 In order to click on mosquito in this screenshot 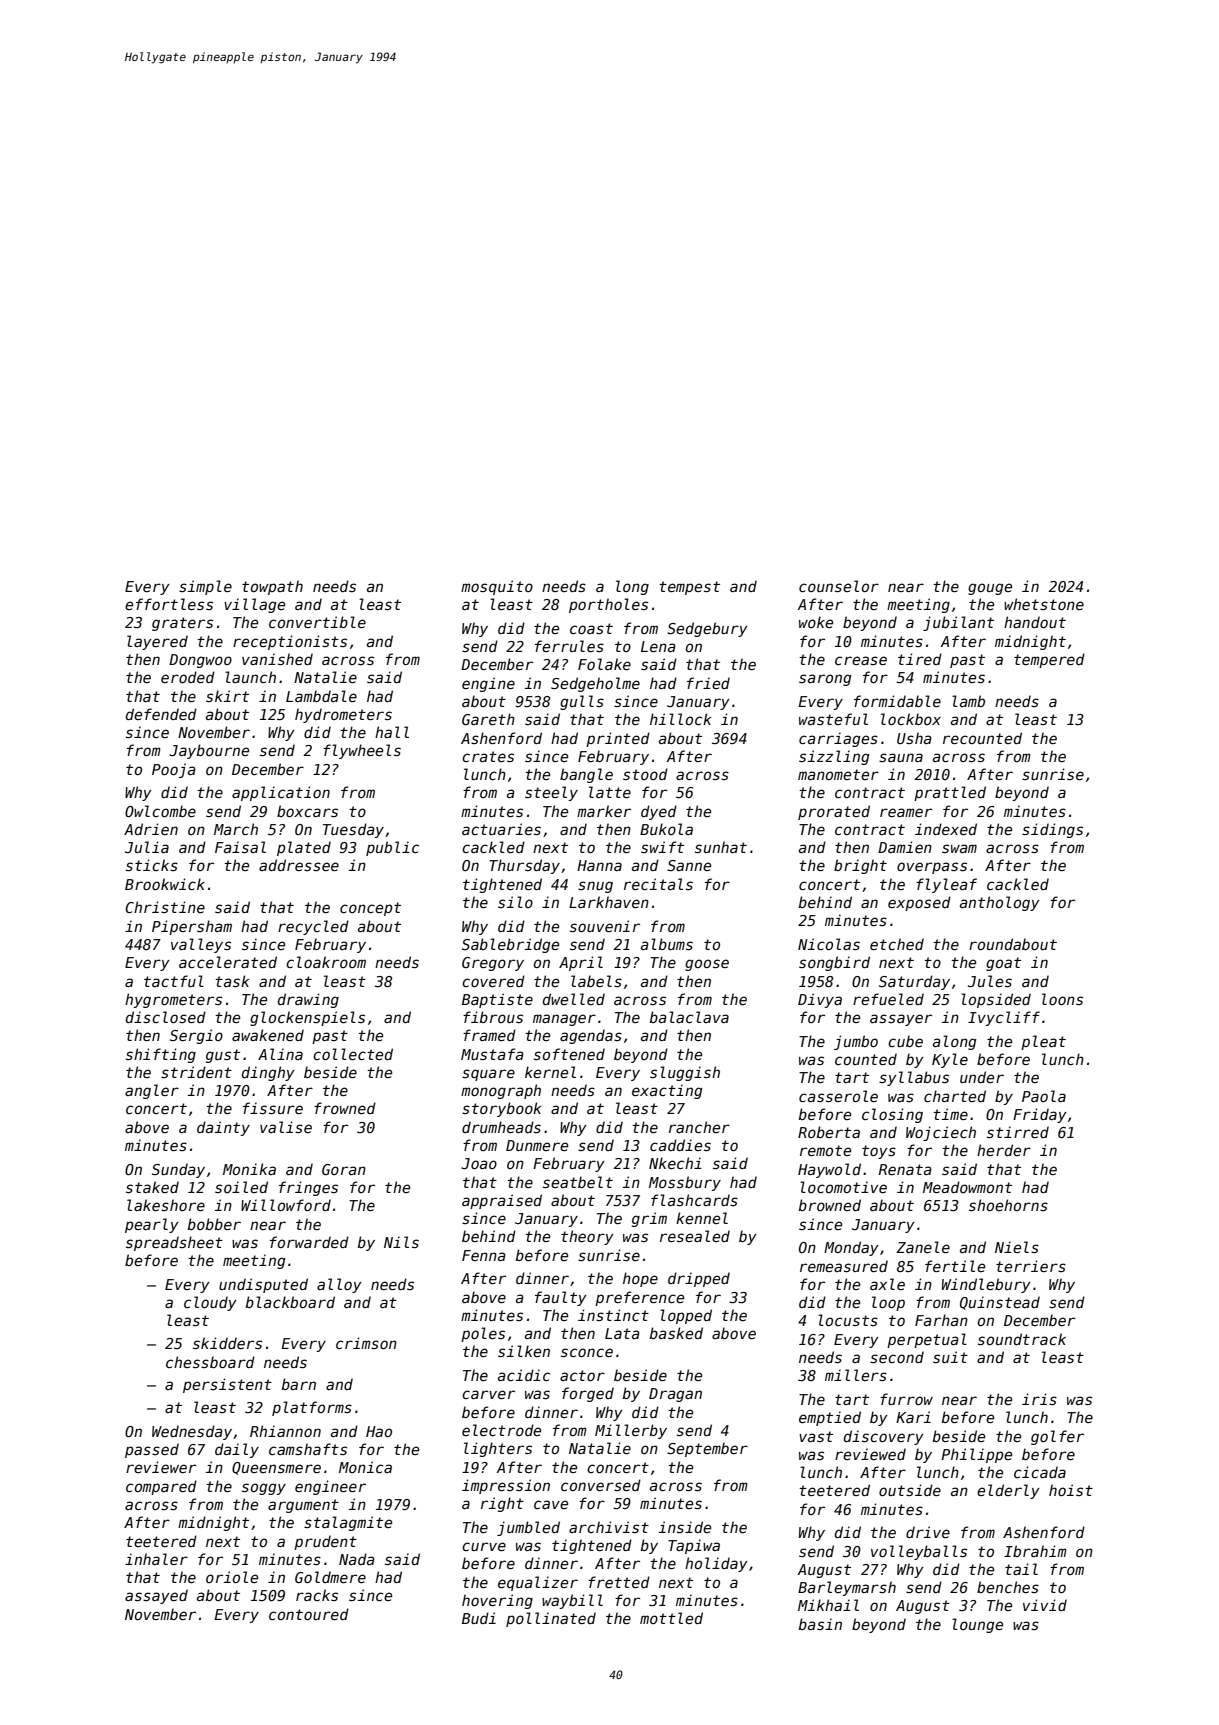, I will do `click(497, 587)`.
